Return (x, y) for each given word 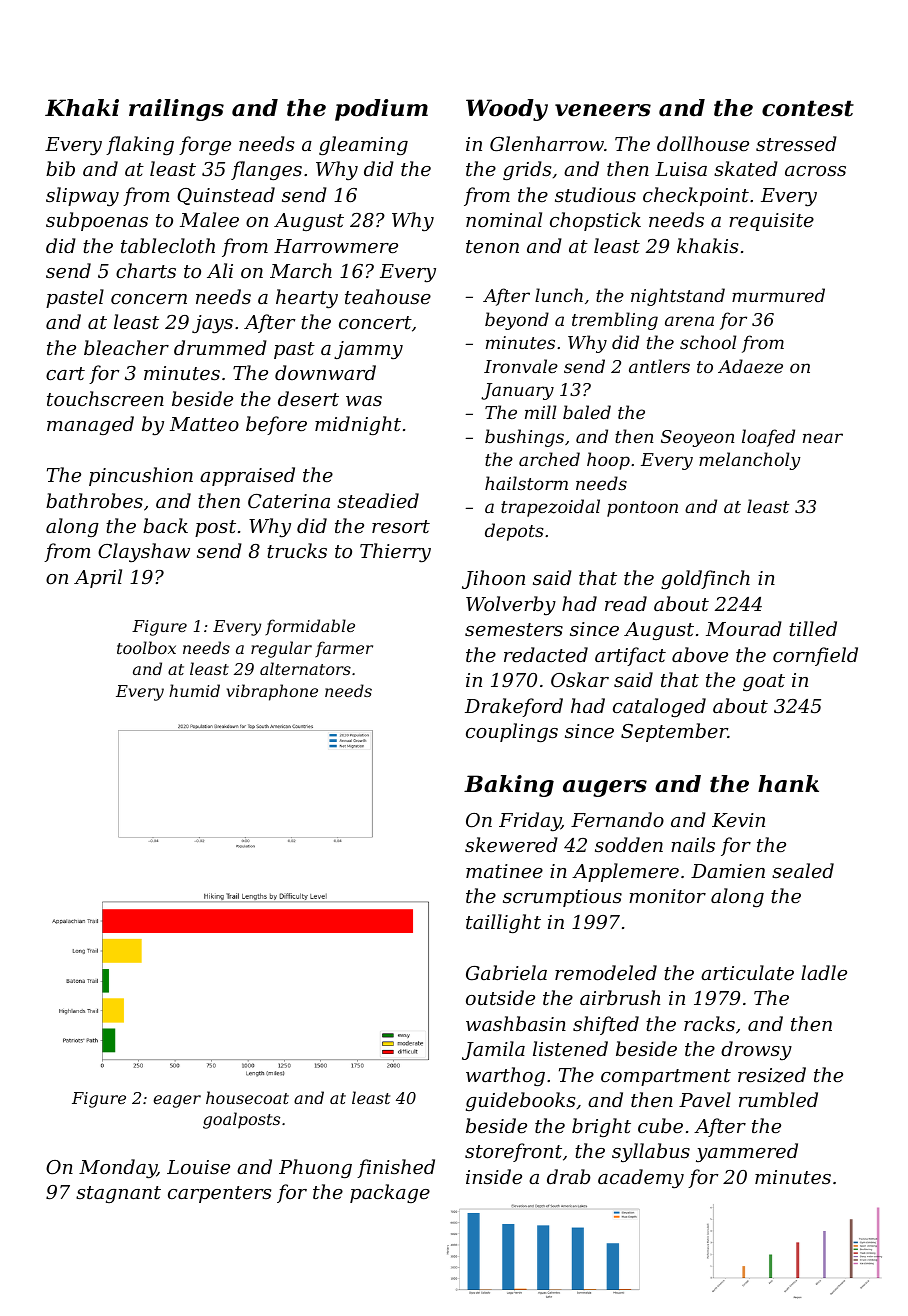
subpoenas (97, 221)
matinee (504, 871)
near (823, 438)
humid (194, 690)
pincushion (141, 476)
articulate (747, 972)
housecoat (247, 1097)
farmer (344, 649)
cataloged (659, 707)
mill (540, 412)
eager (177, 1101)
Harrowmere (336, 246)
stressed (796, 143)
